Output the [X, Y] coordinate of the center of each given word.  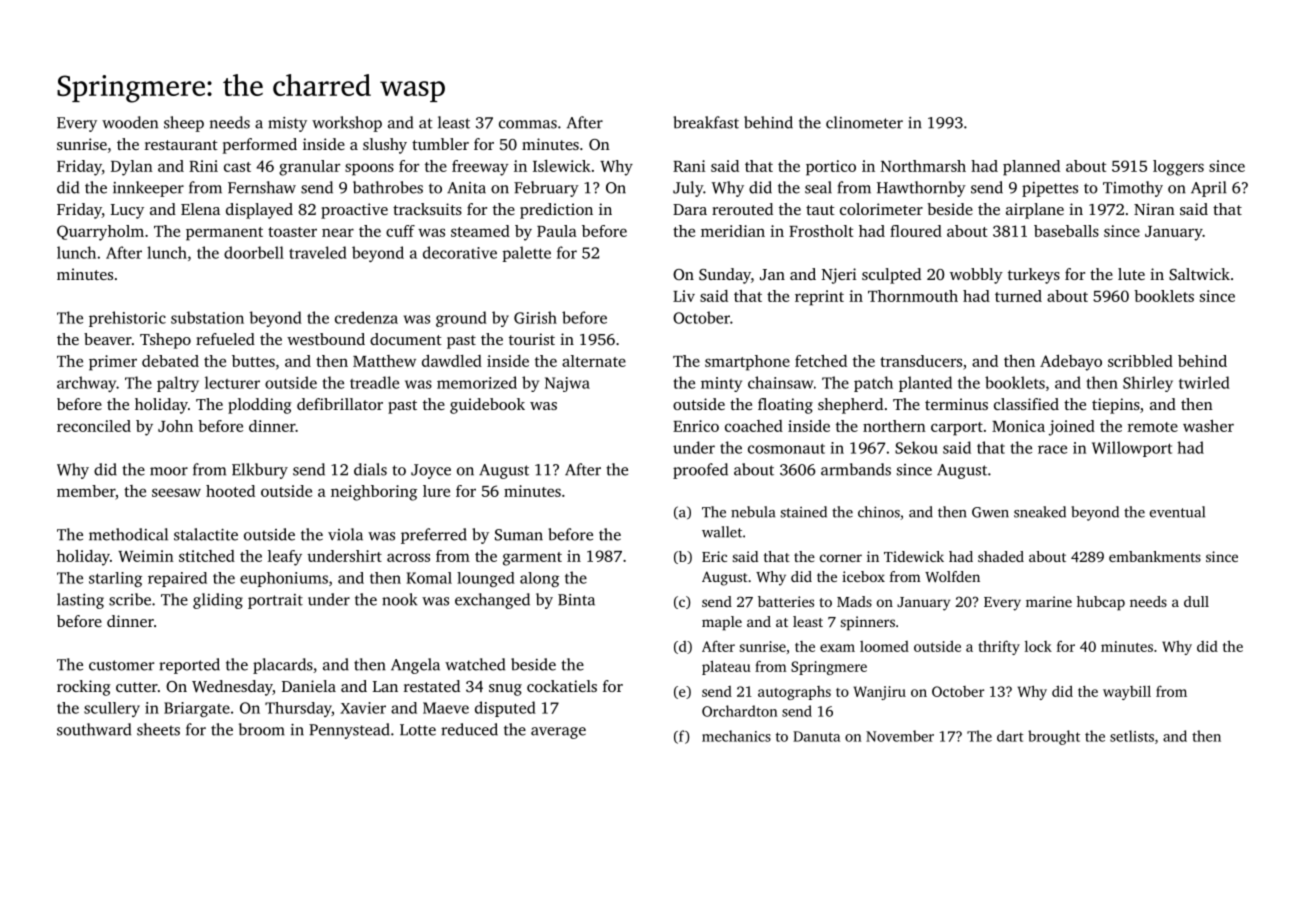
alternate [594, 361]
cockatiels [562, 686]
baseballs [1066, 231]
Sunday [725, 276]
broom [262, 729]
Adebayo [1071, 363]
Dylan [132, 168]
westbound [326, 339]
